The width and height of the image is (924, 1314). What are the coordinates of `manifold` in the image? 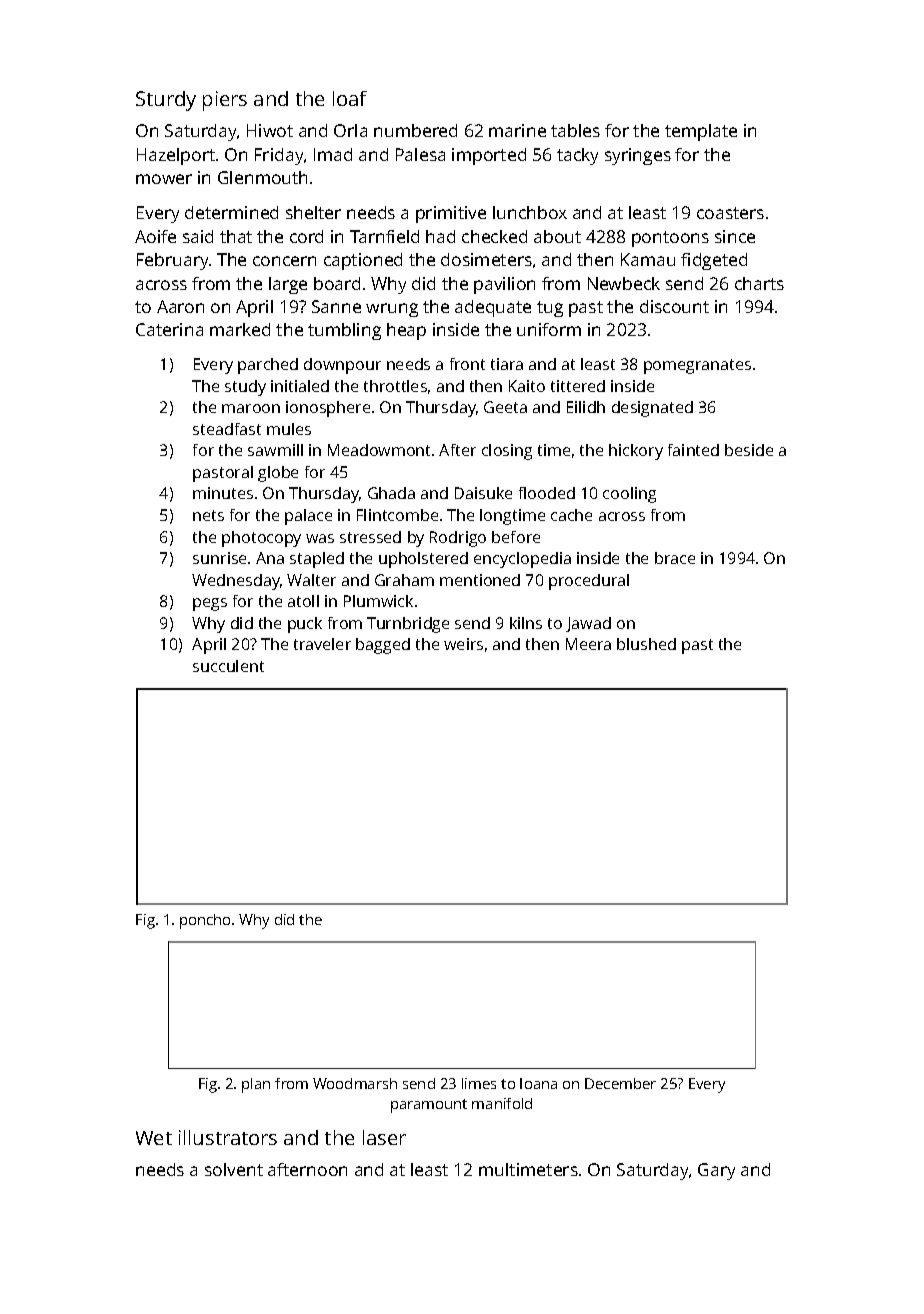 It's located at (502, 1103).
